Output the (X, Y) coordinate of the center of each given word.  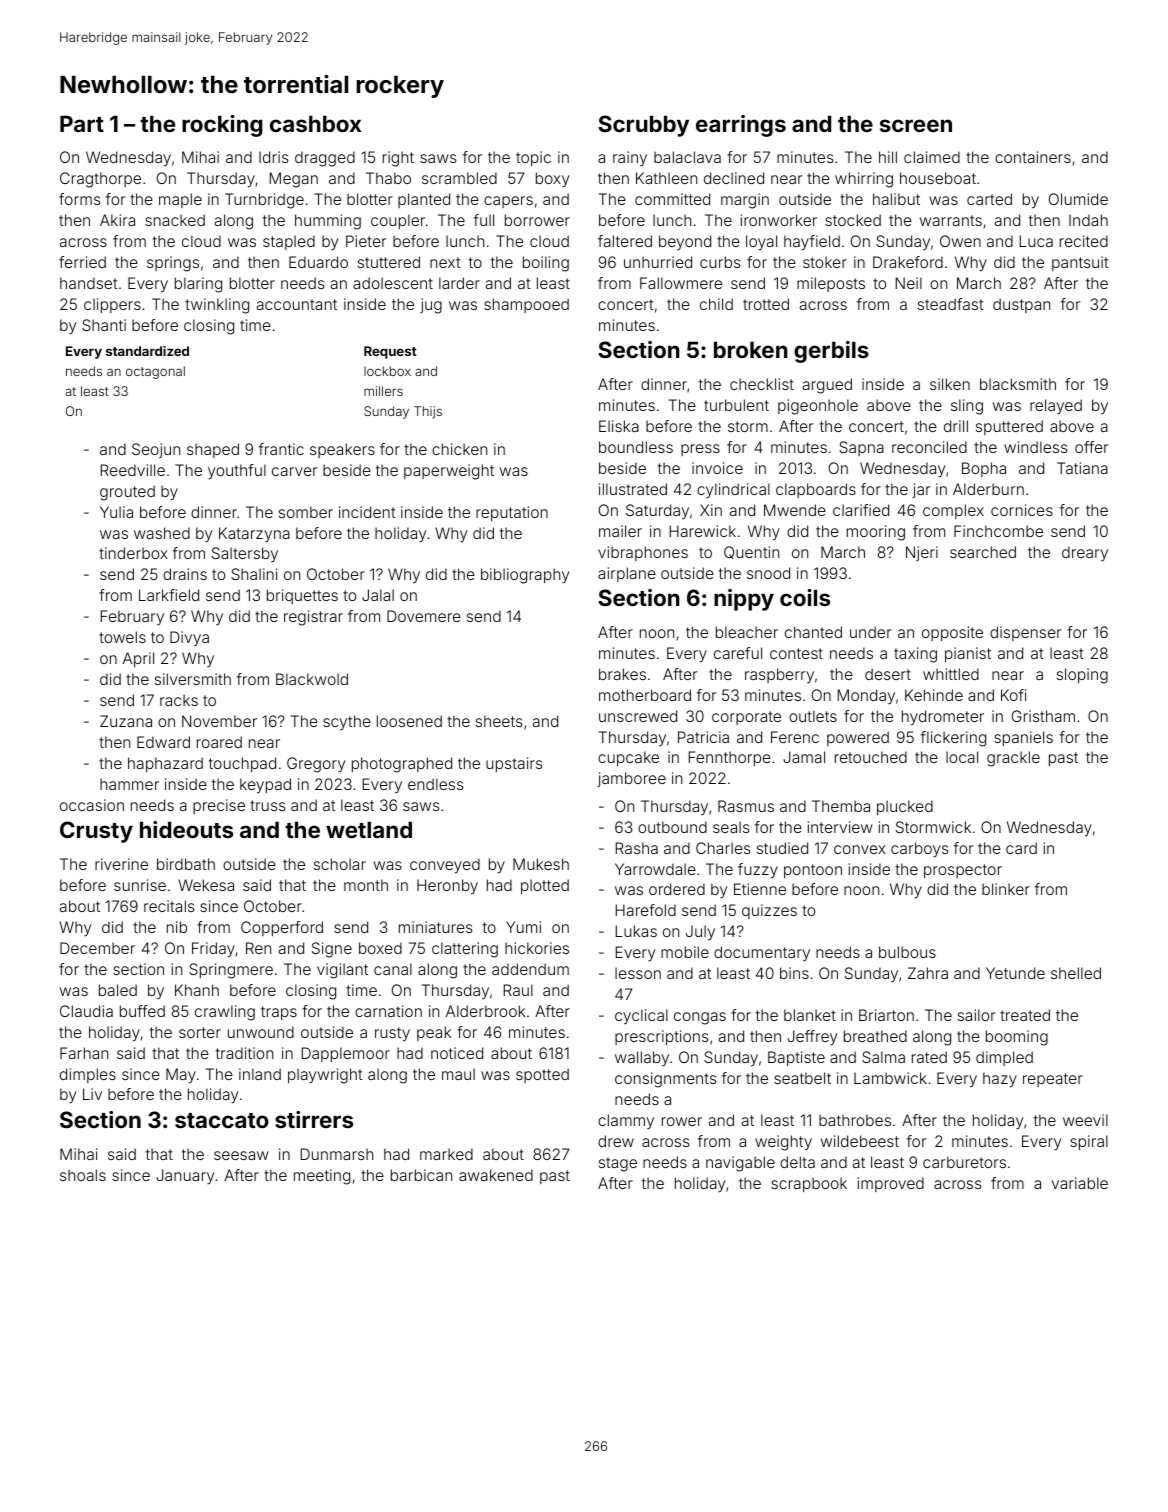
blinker (1006, 889)
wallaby (642, 1058)
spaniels (1023, 738)
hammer (129, 784)
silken (950, 384)
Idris (273, 157)
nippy (744, 600)
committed (672, 199)
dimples (88, 1075)
